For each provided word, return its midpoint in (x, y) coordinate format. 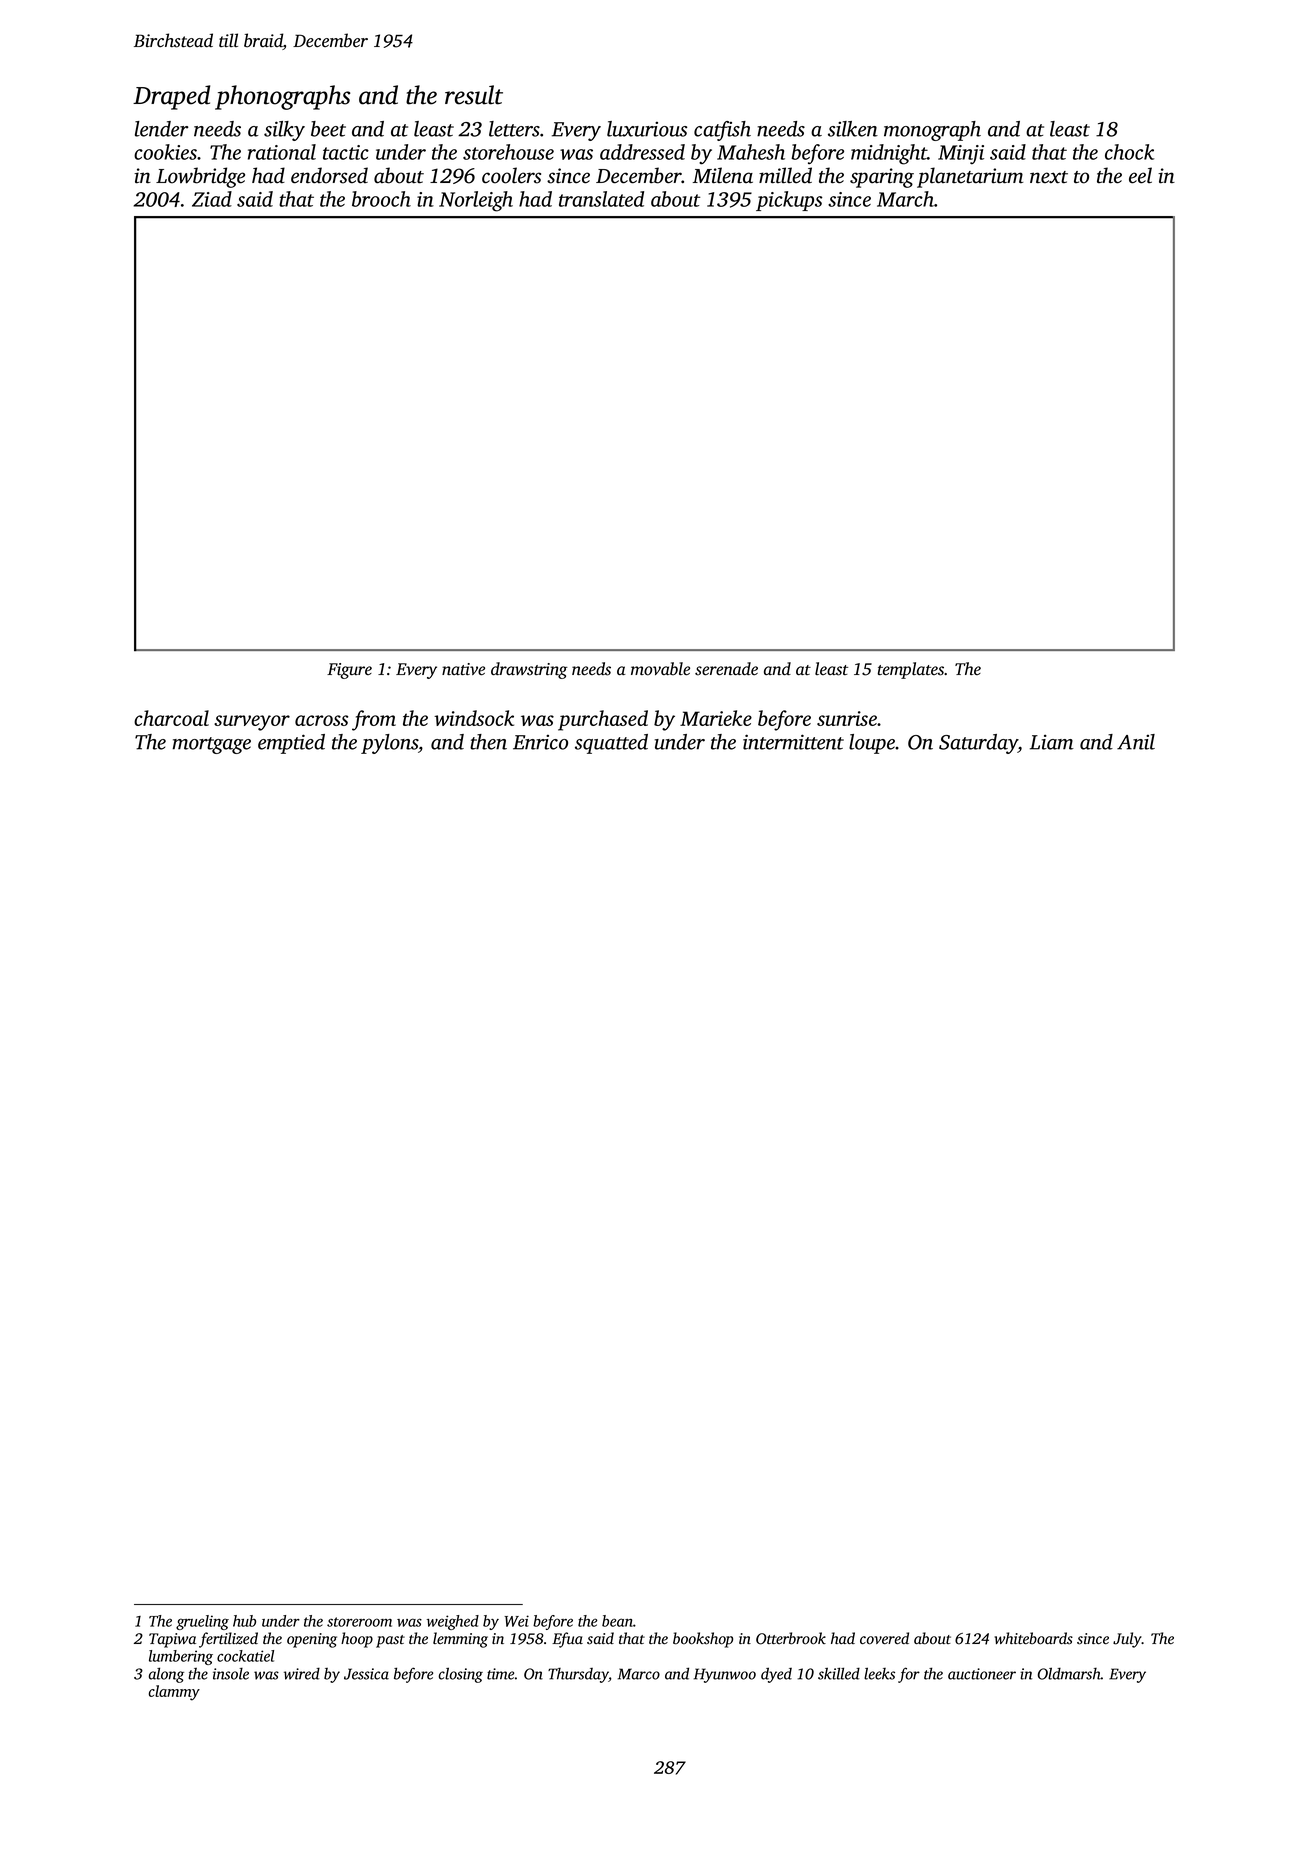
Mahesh (751, 152)
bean (617, 1621)
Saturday (978, 744)
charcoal (171, 718)
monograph (932, 131)
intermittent (793, 742)
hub (244, 1621)
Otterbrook (791, 1638)
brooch (381, 199)
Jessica (366, 1674)
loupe (872, 744)
